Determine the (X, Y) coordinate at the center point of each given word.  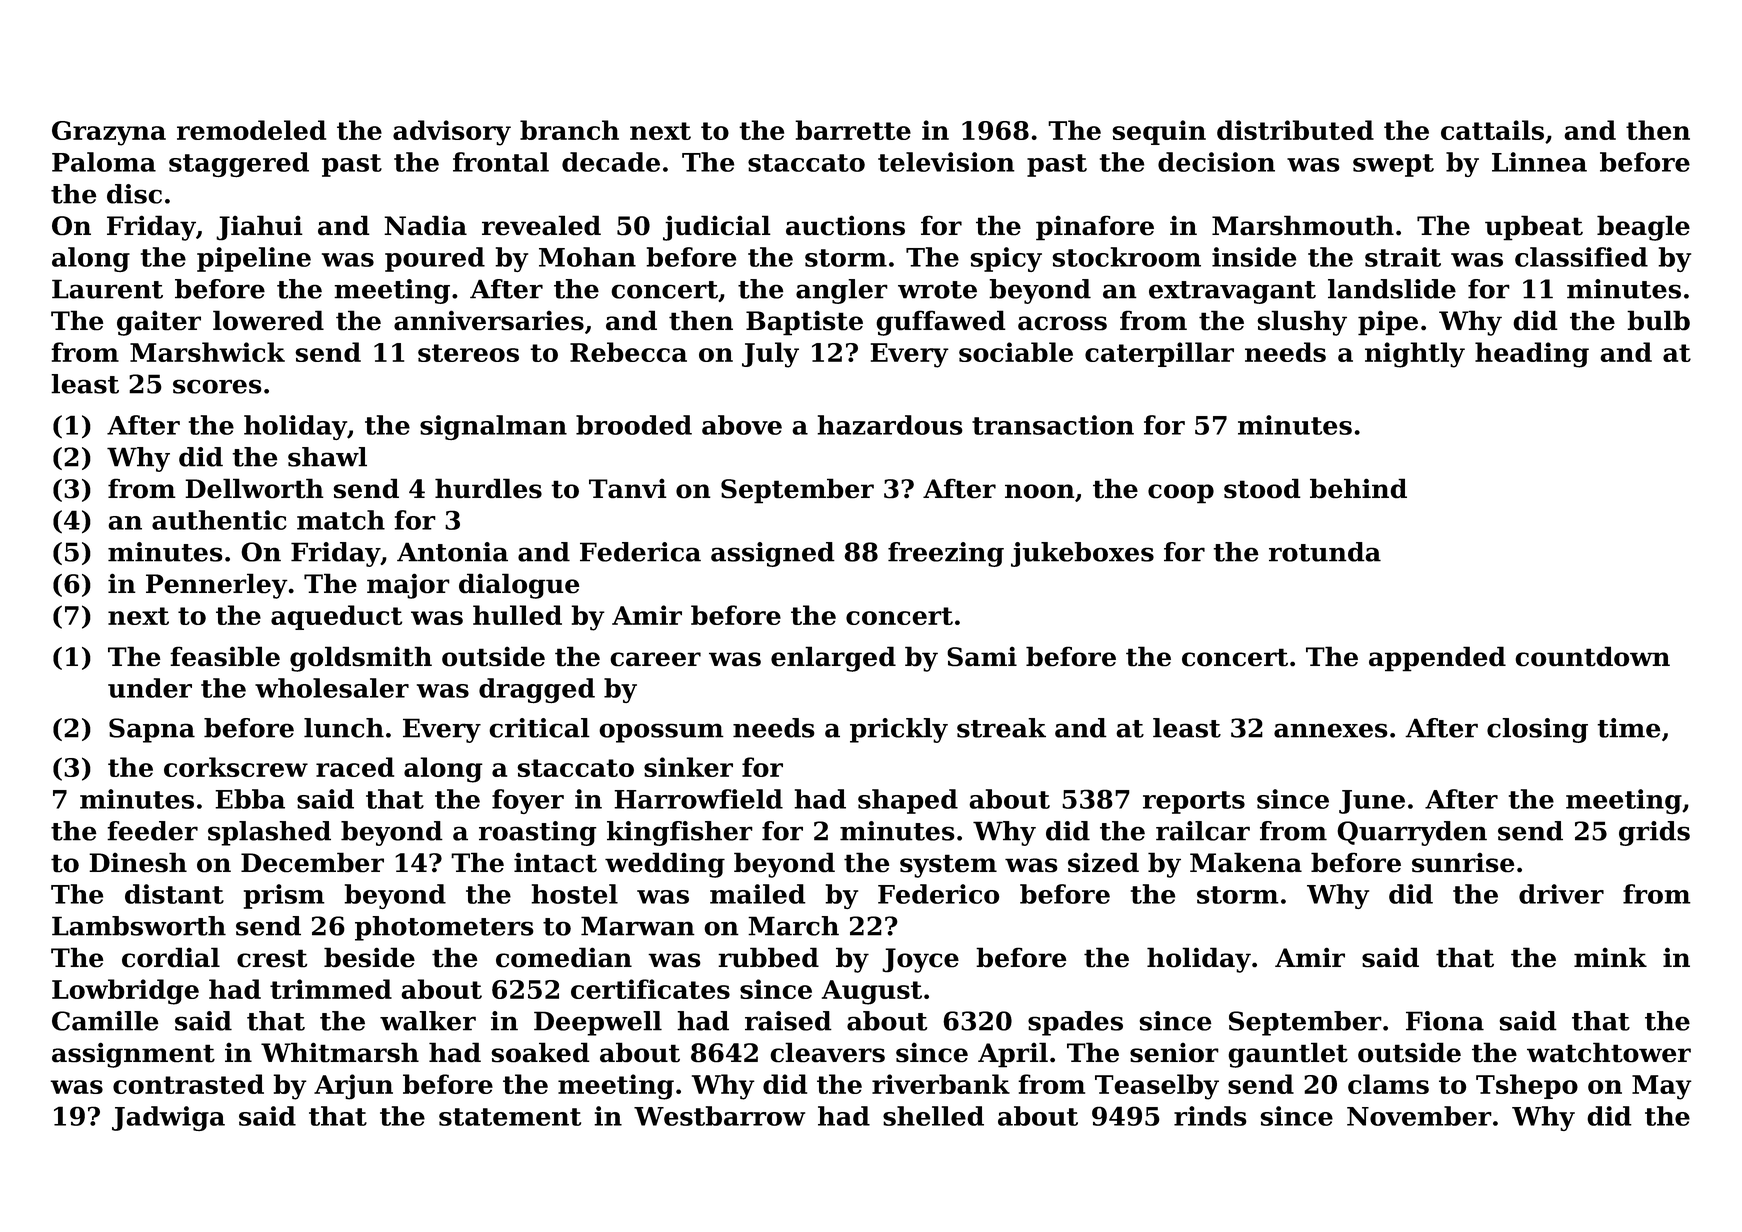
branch (569, 130)
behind (1358, 488)
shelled (933, 1116)
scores (217, 386)
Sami (982, 656)
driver (1561, 894)
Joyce (920, 960)
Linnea (1539, 162)
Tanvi (628, 488)
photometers (444, 928)
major (408, 586)
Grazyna (109, 133)
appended (1437, 659)
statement (510, 1117)
